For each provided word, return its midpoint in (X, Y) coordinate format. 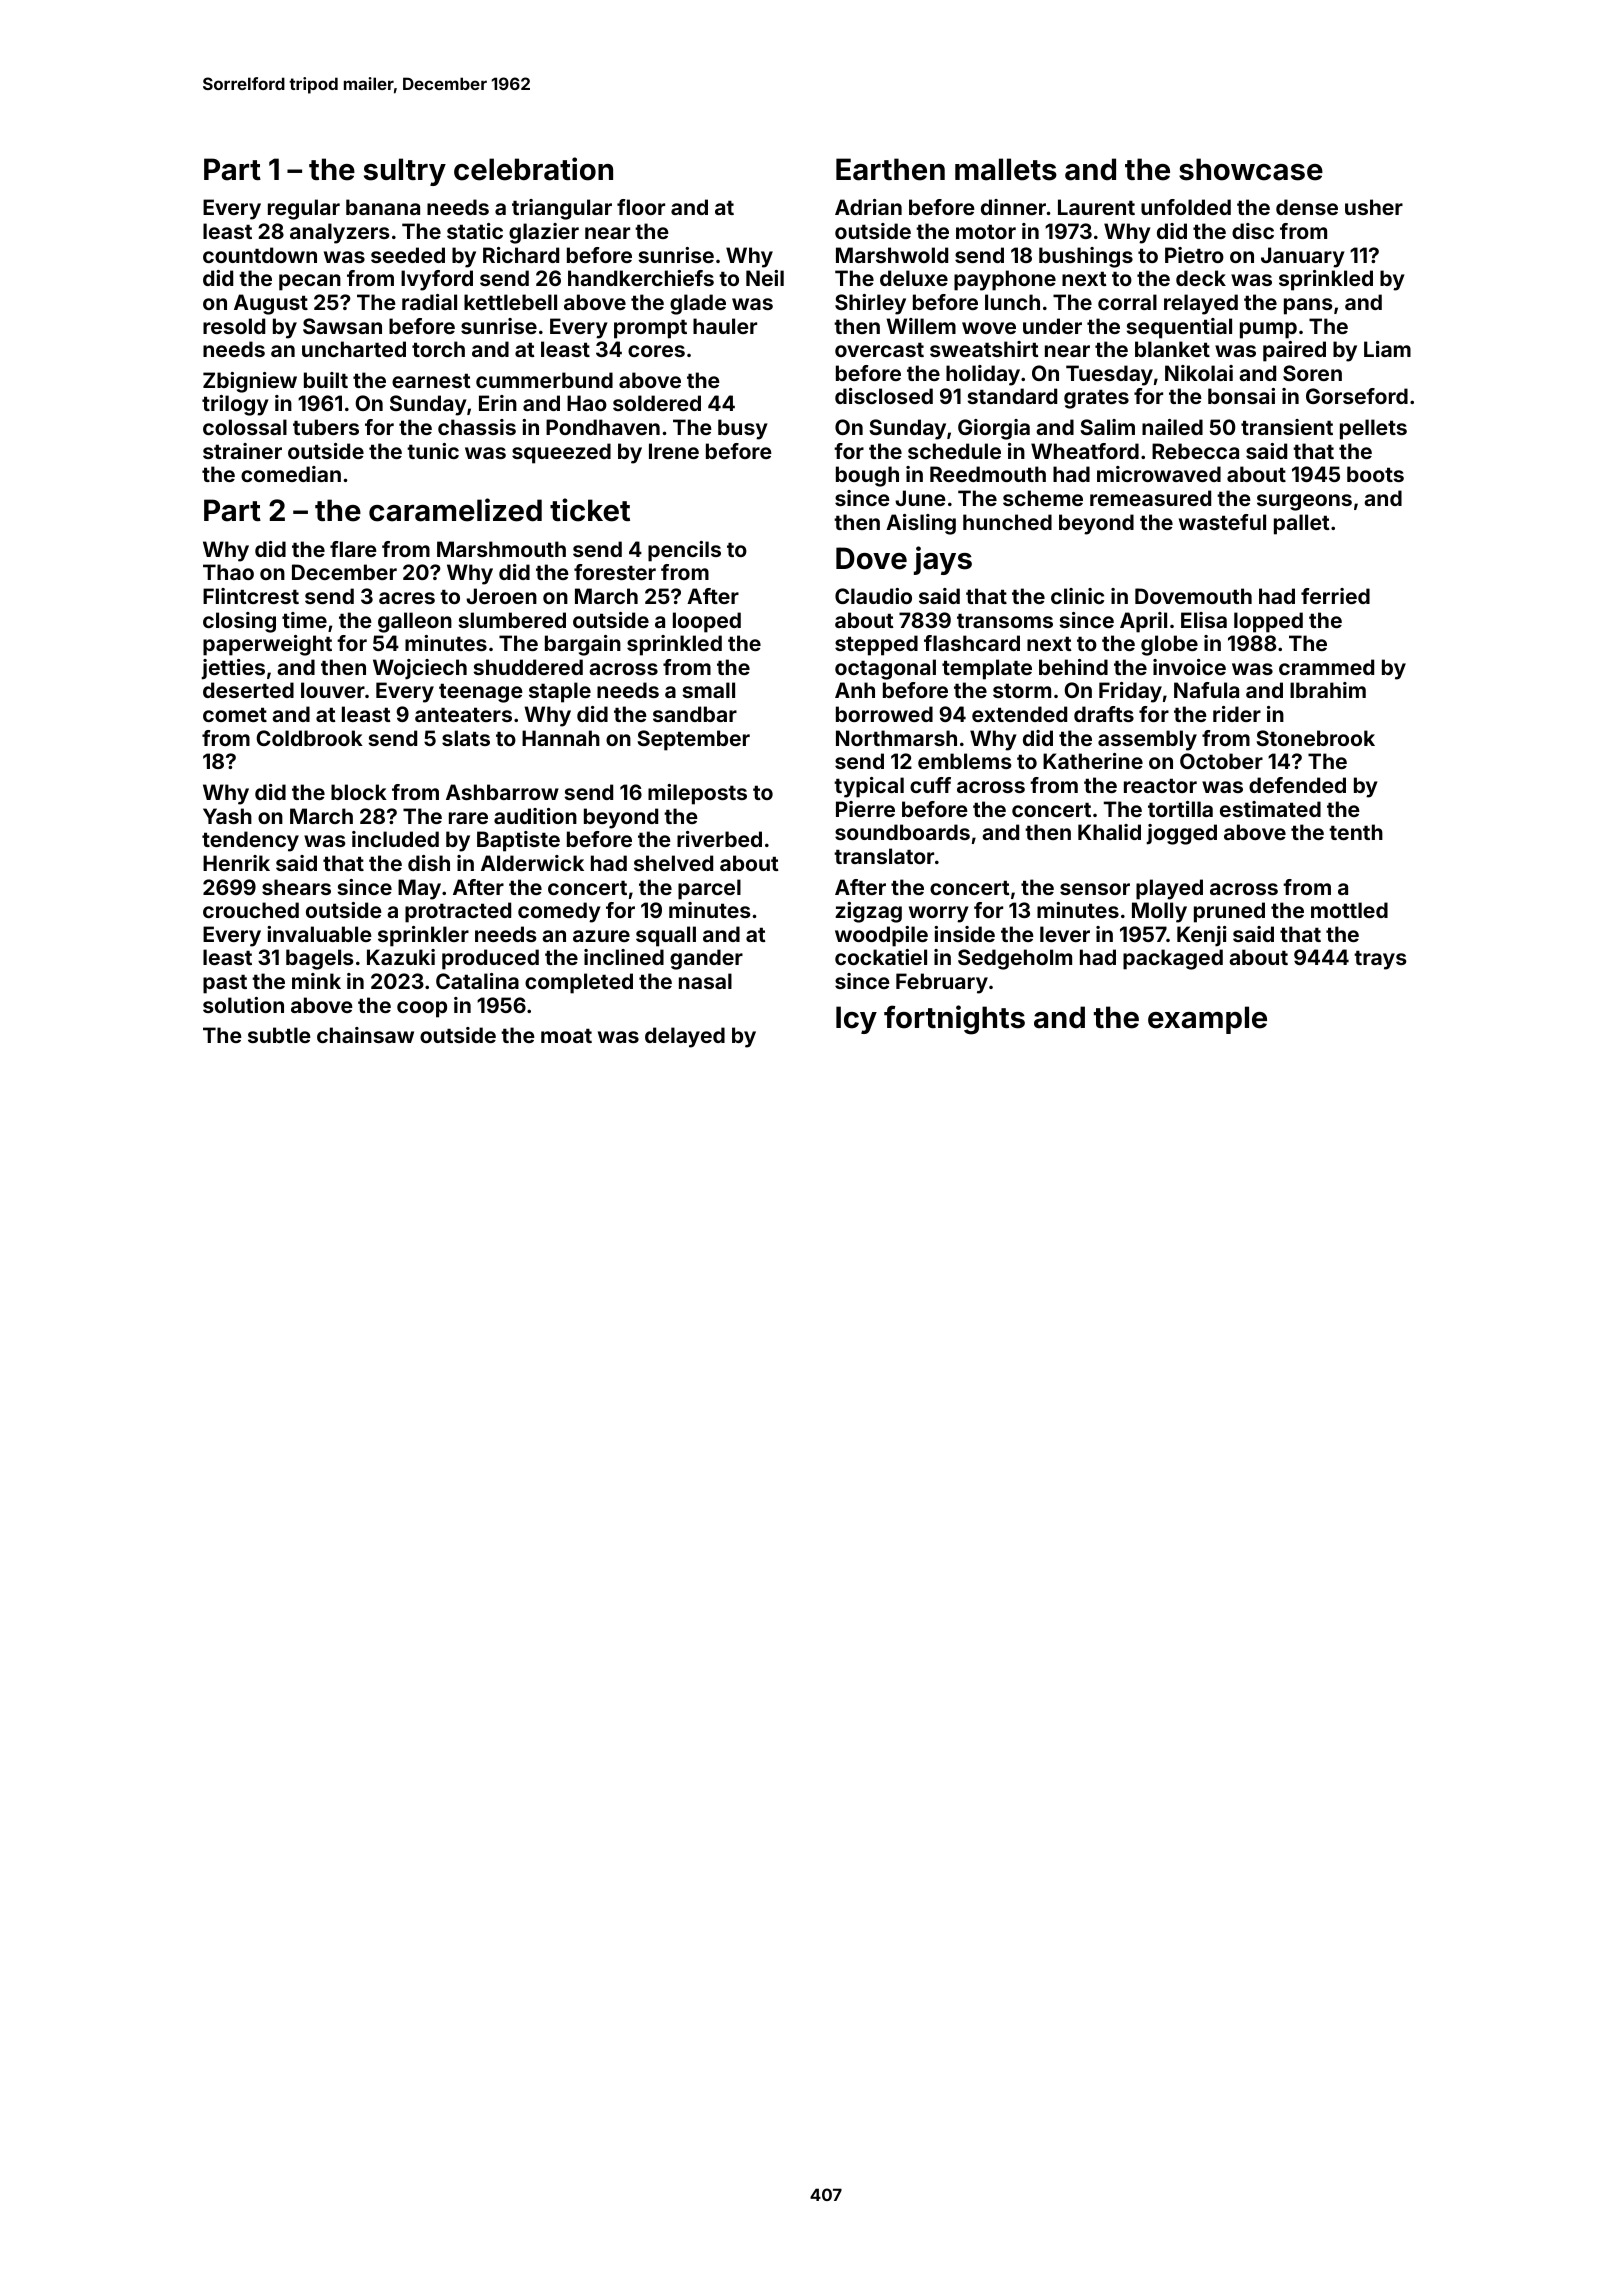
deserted (248, 690)
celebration (533, 169)
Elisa (1204, 620)
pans (1308, 306)
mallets (1006, 169)
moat (566, 1035)
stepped (876, 645)
